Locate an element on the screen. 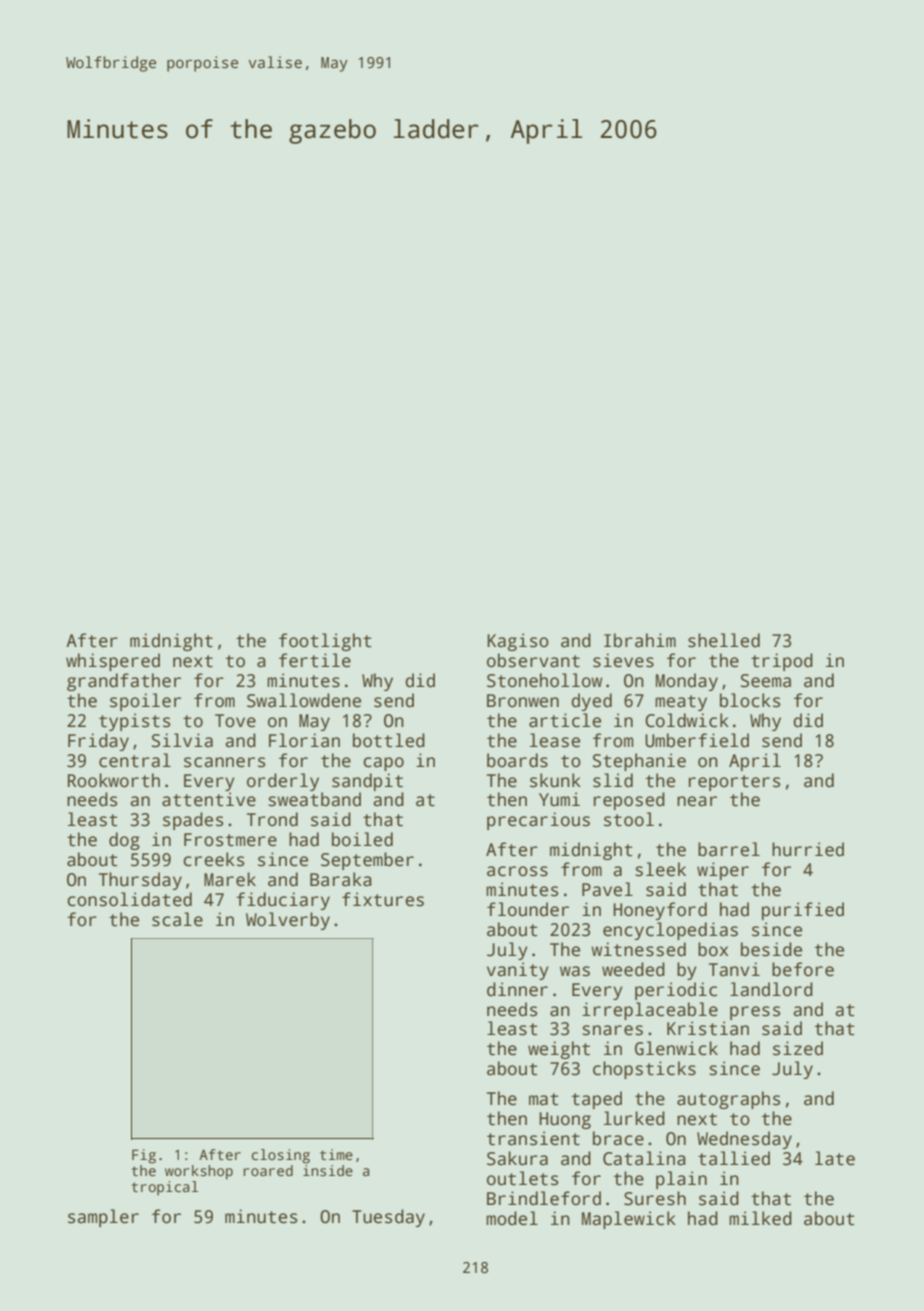 The width and height of the screenshot is (924, 1311). dinner is located at coordinates (517, 989).
